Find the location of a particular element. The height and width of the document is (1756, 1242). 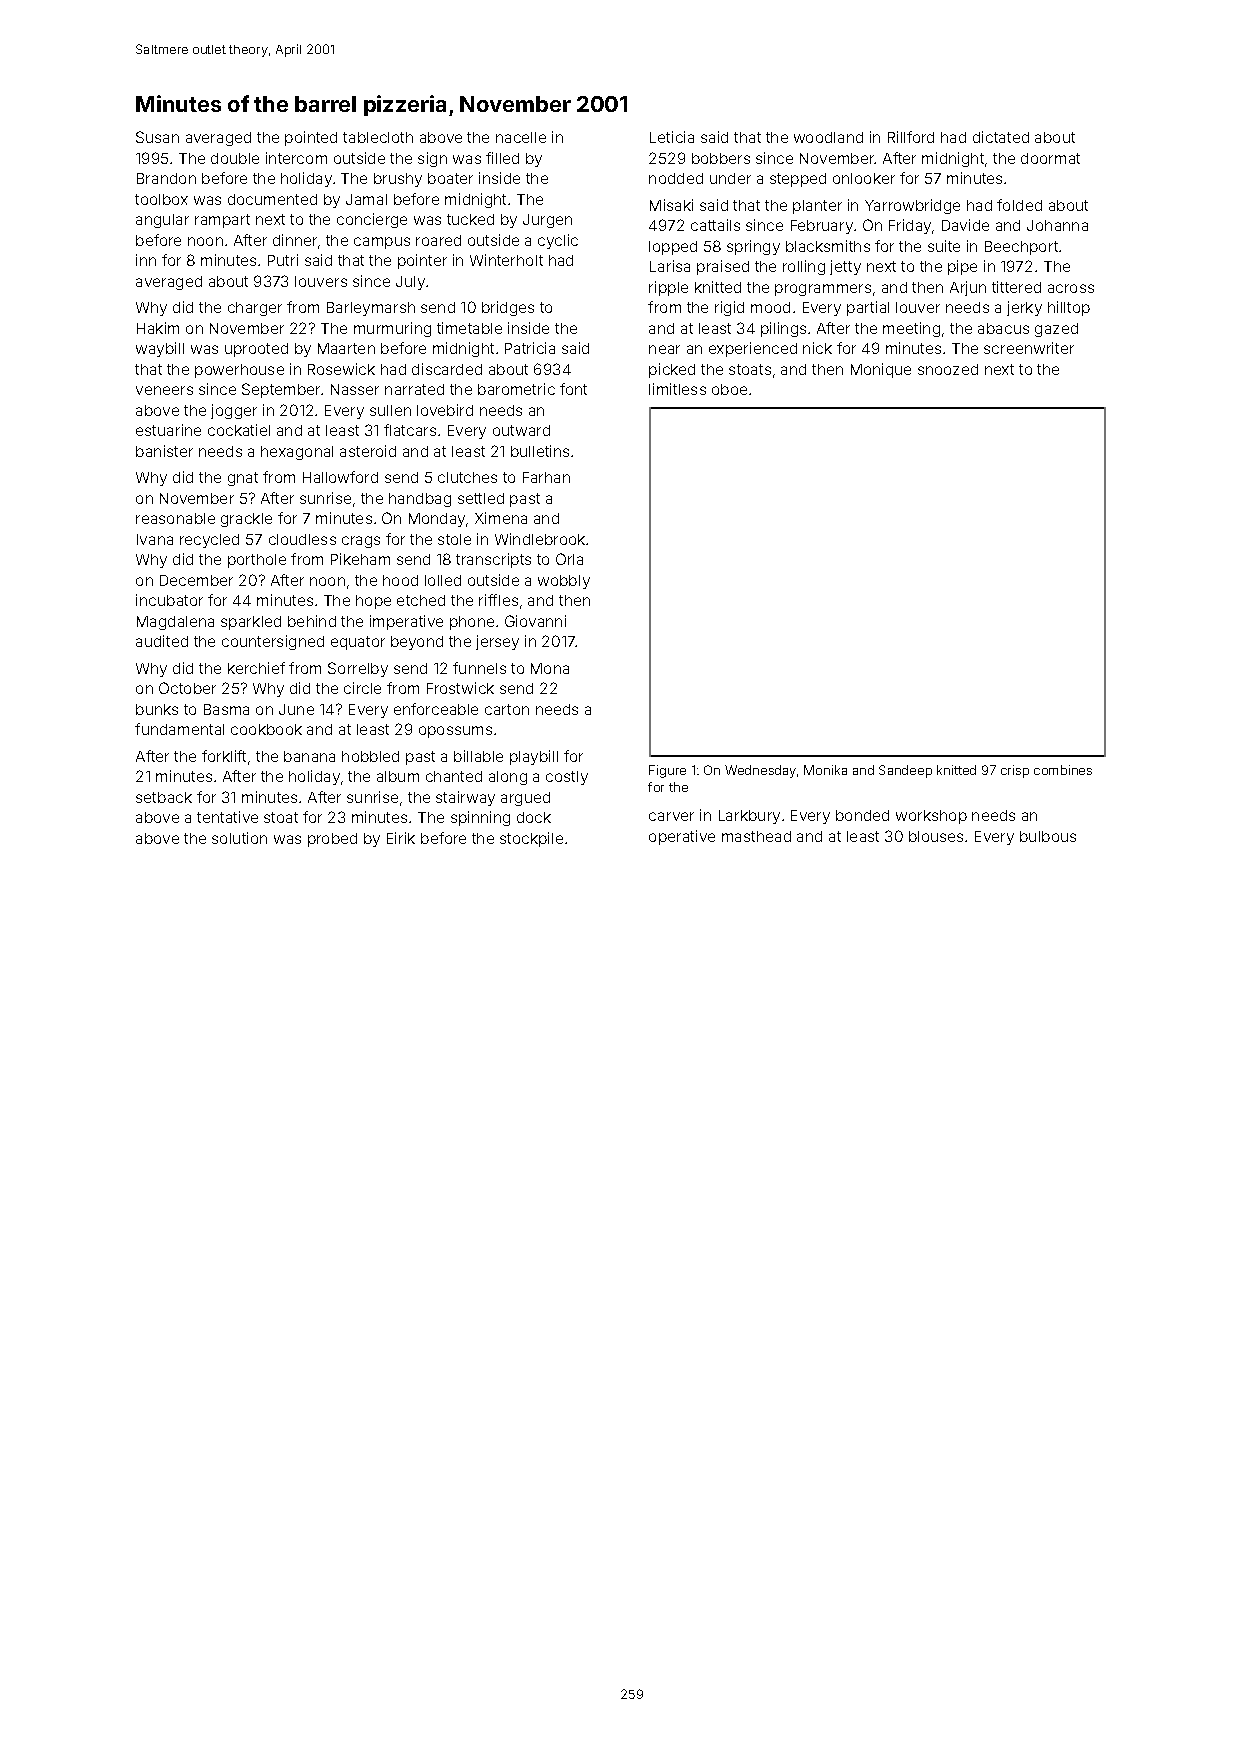

Orla is located at coordinates (569, 559).
